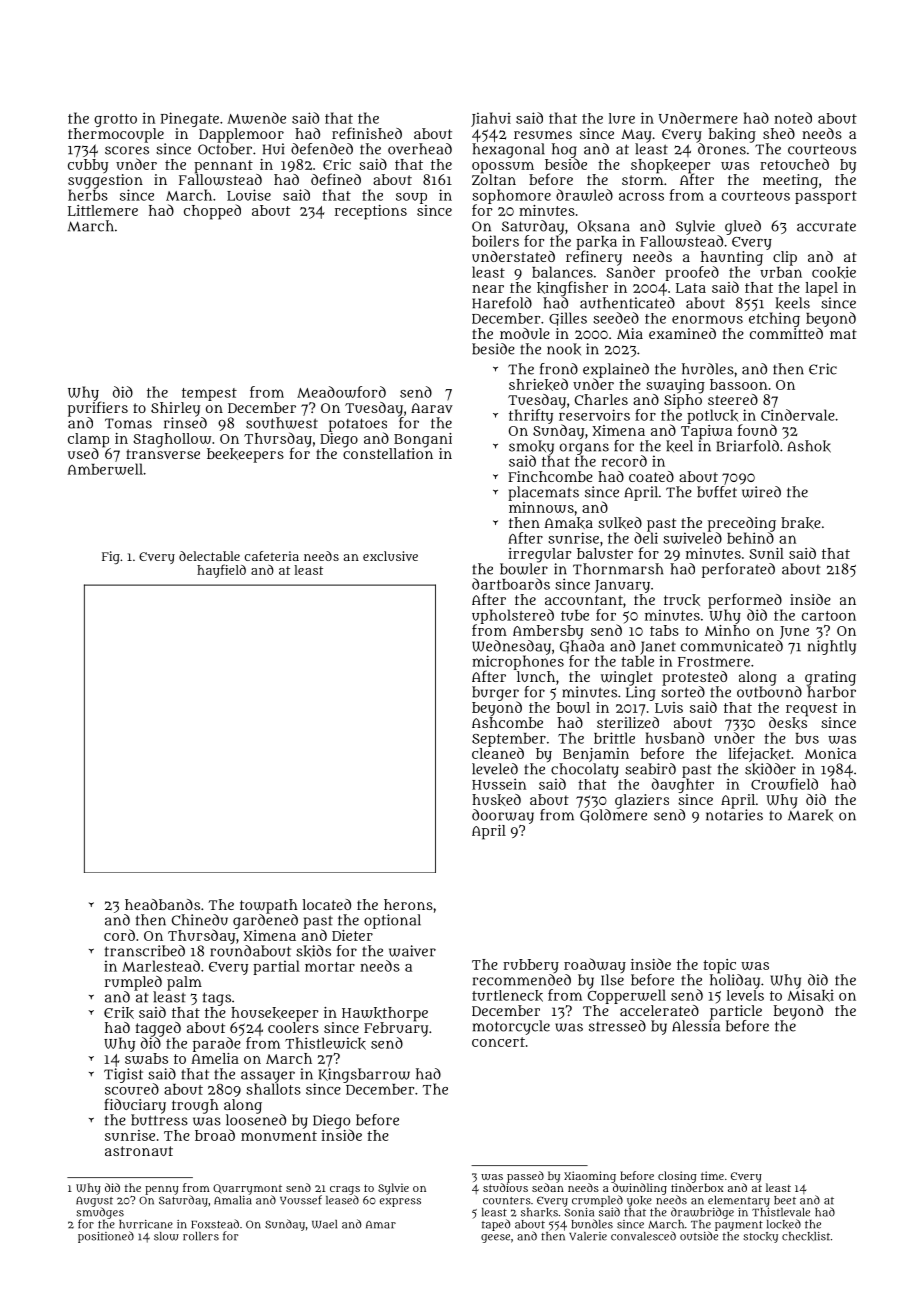 The image size is (924, 1308). I want to click on Littlemere, so click(103, 210).
